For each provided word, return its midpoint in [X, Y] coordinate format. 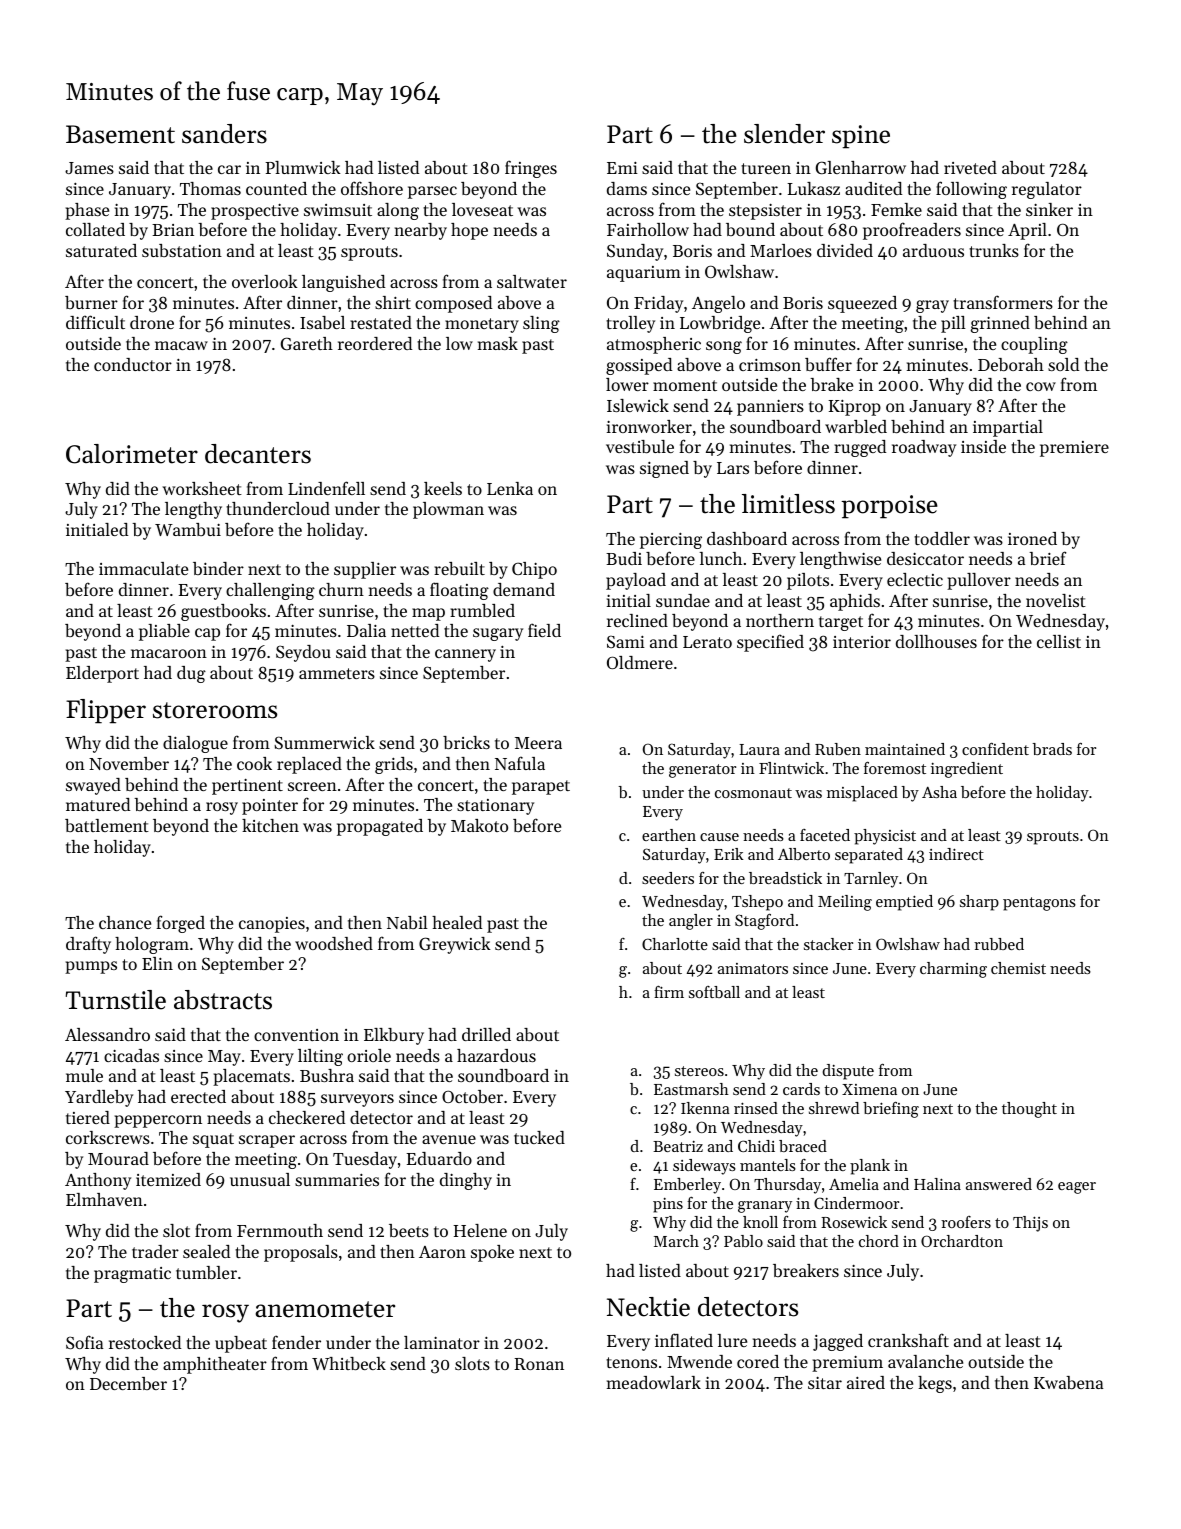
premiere [1074, 449]
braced [803, 1146]
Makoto [479, 825]
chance [125, 922]
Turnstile [116, 1000]
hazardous [496, 1055]
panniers [770, 408]
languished [343, 283]
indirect [956, 854]
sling [541, 324]
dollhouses [936, 641]
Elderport [102, 674]
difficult [95, 322]
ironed [1032, 538]
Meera [538, 743]
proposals [301, 1253]
